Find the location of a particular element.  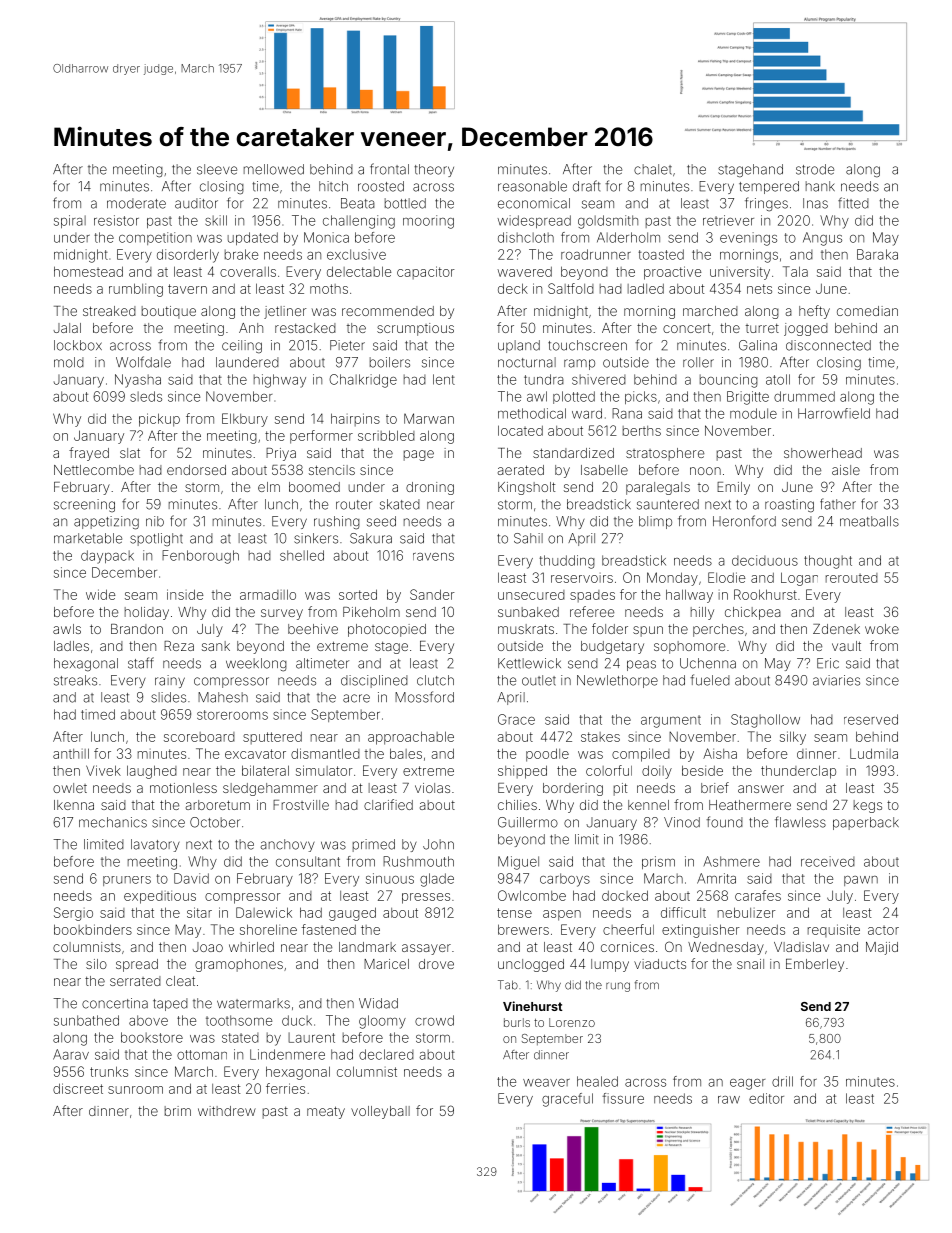

sleeve is located at coordinates (217, 169).
